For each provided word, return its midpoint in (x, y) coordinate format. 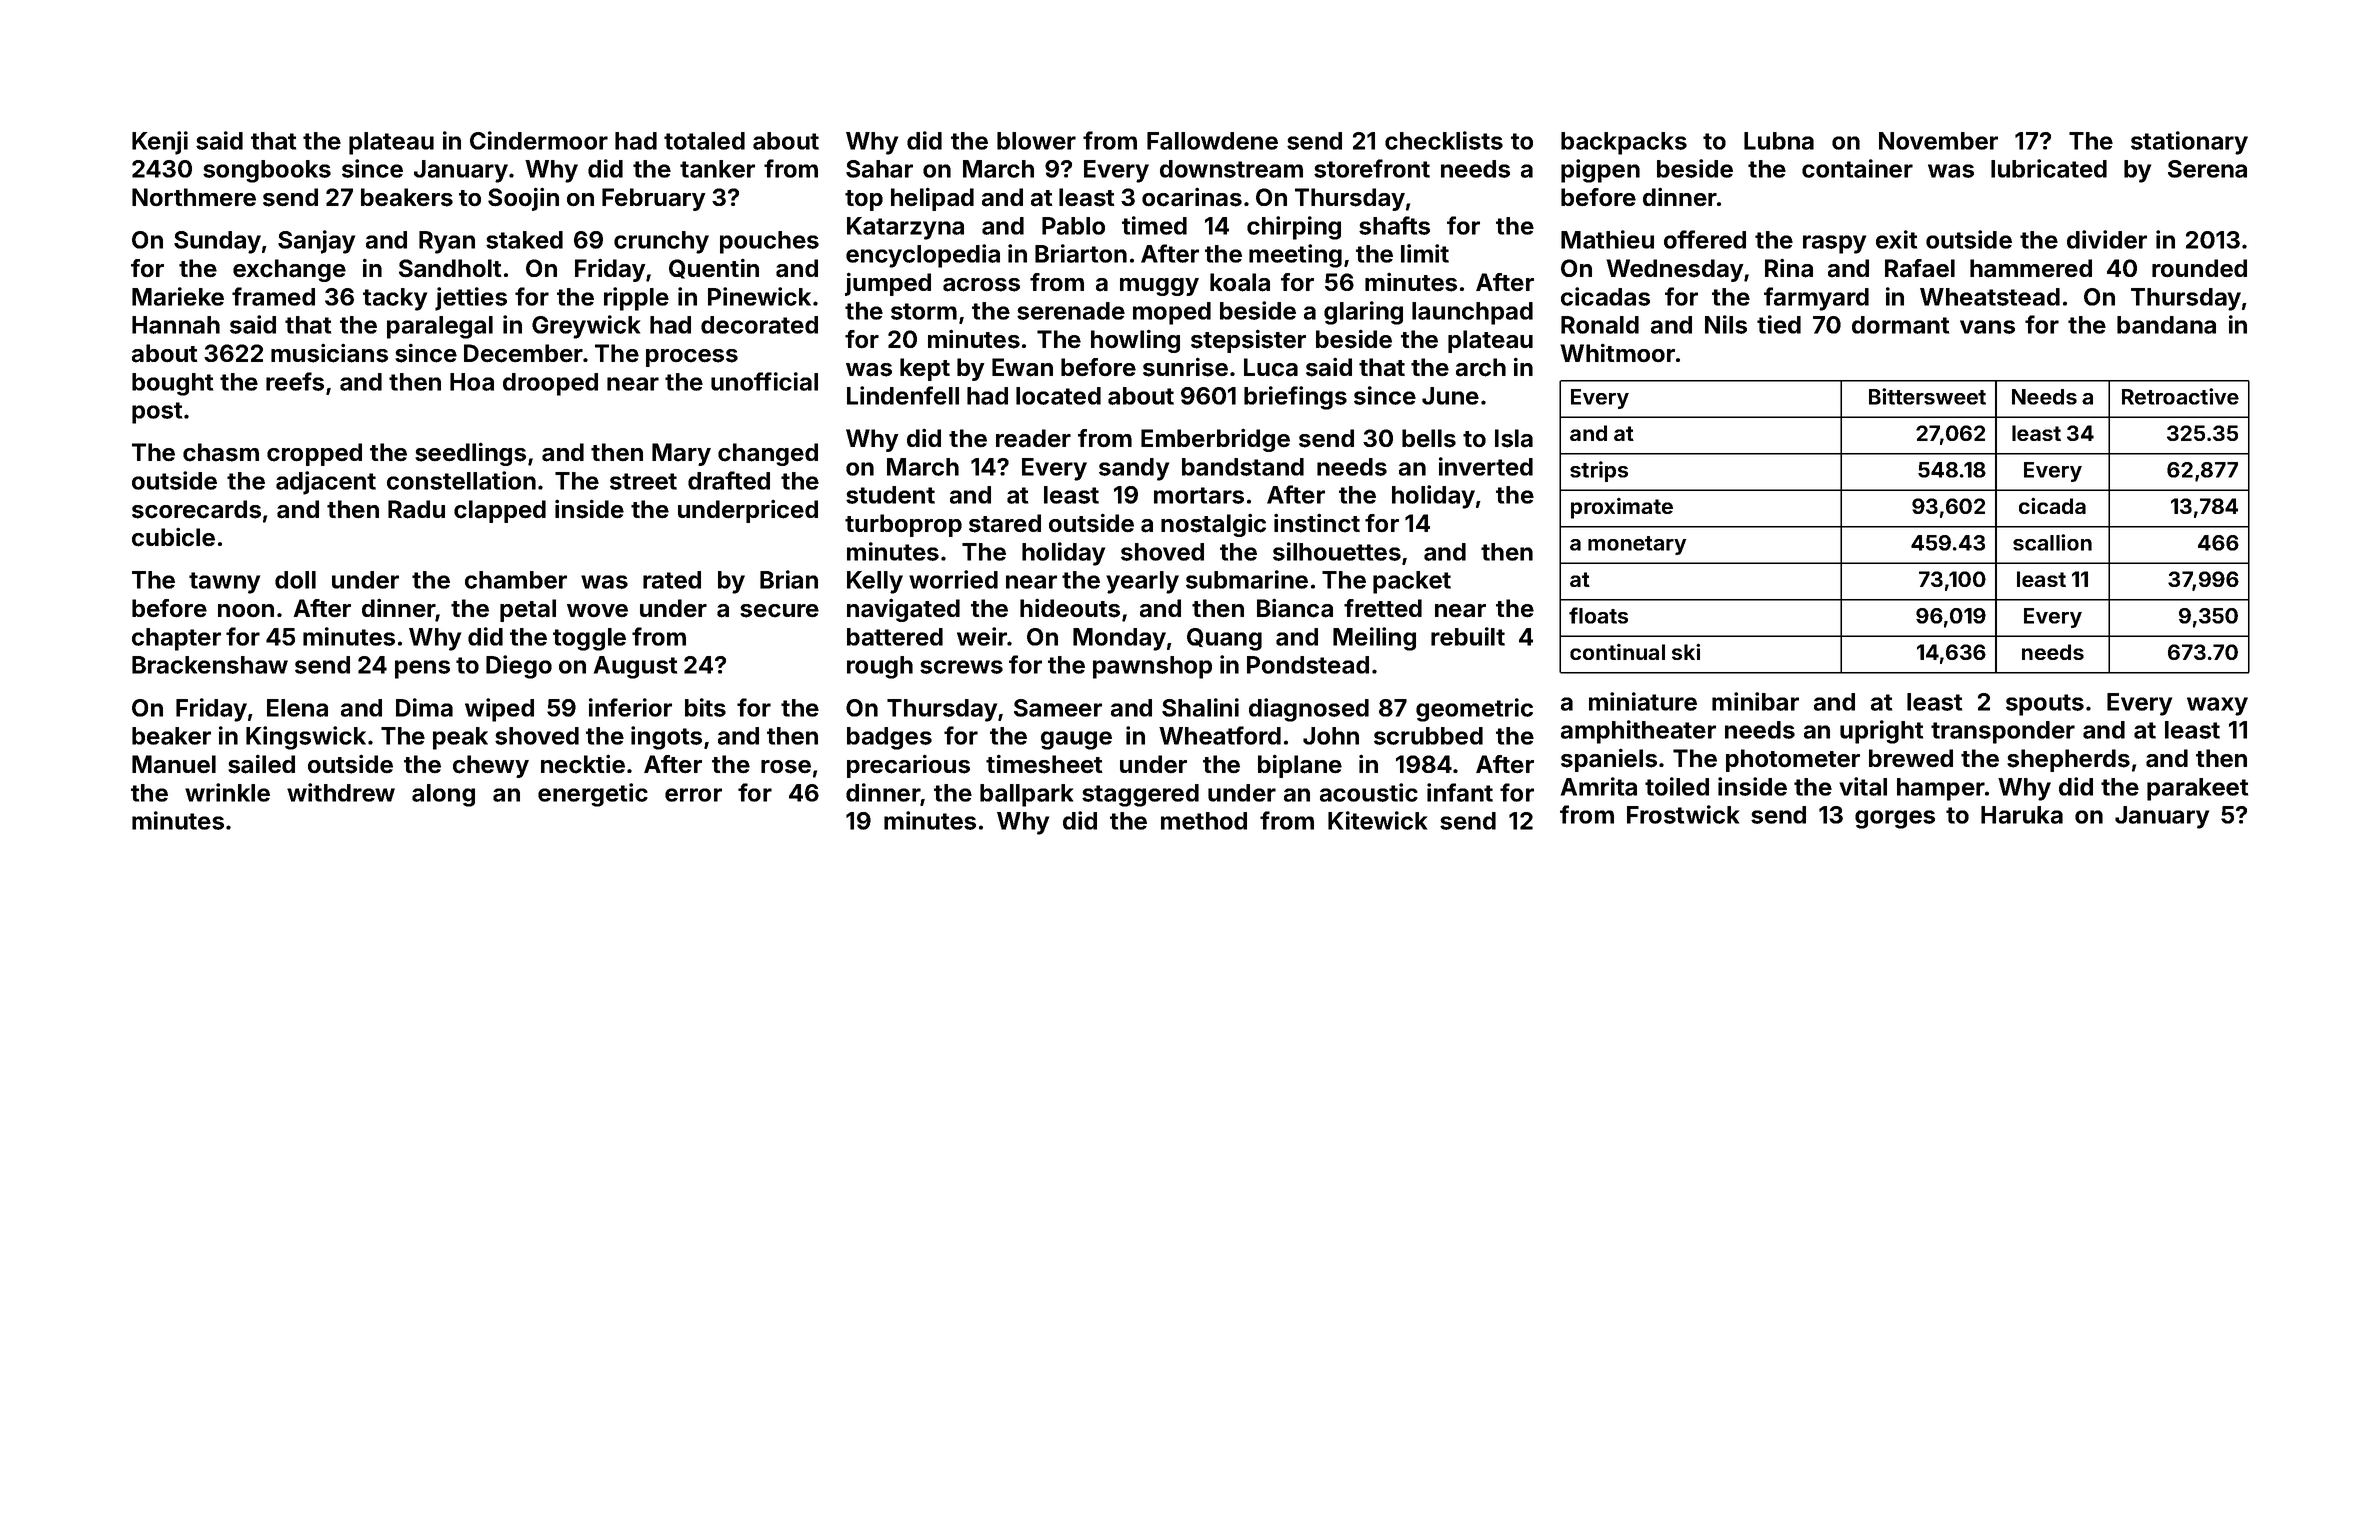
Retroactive (2180, 396)
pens (422, 669)
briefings (1295, 398)
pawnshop (1152, 667)
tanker (717, 169)
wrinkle (227, 792)
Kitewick (1377, 820)
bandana (2166, 325)
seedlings (470, 454)
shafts (1394, 225)
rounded (2199, 268)
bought (172, 384)
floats (1598, 615)
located (1058, 396)
